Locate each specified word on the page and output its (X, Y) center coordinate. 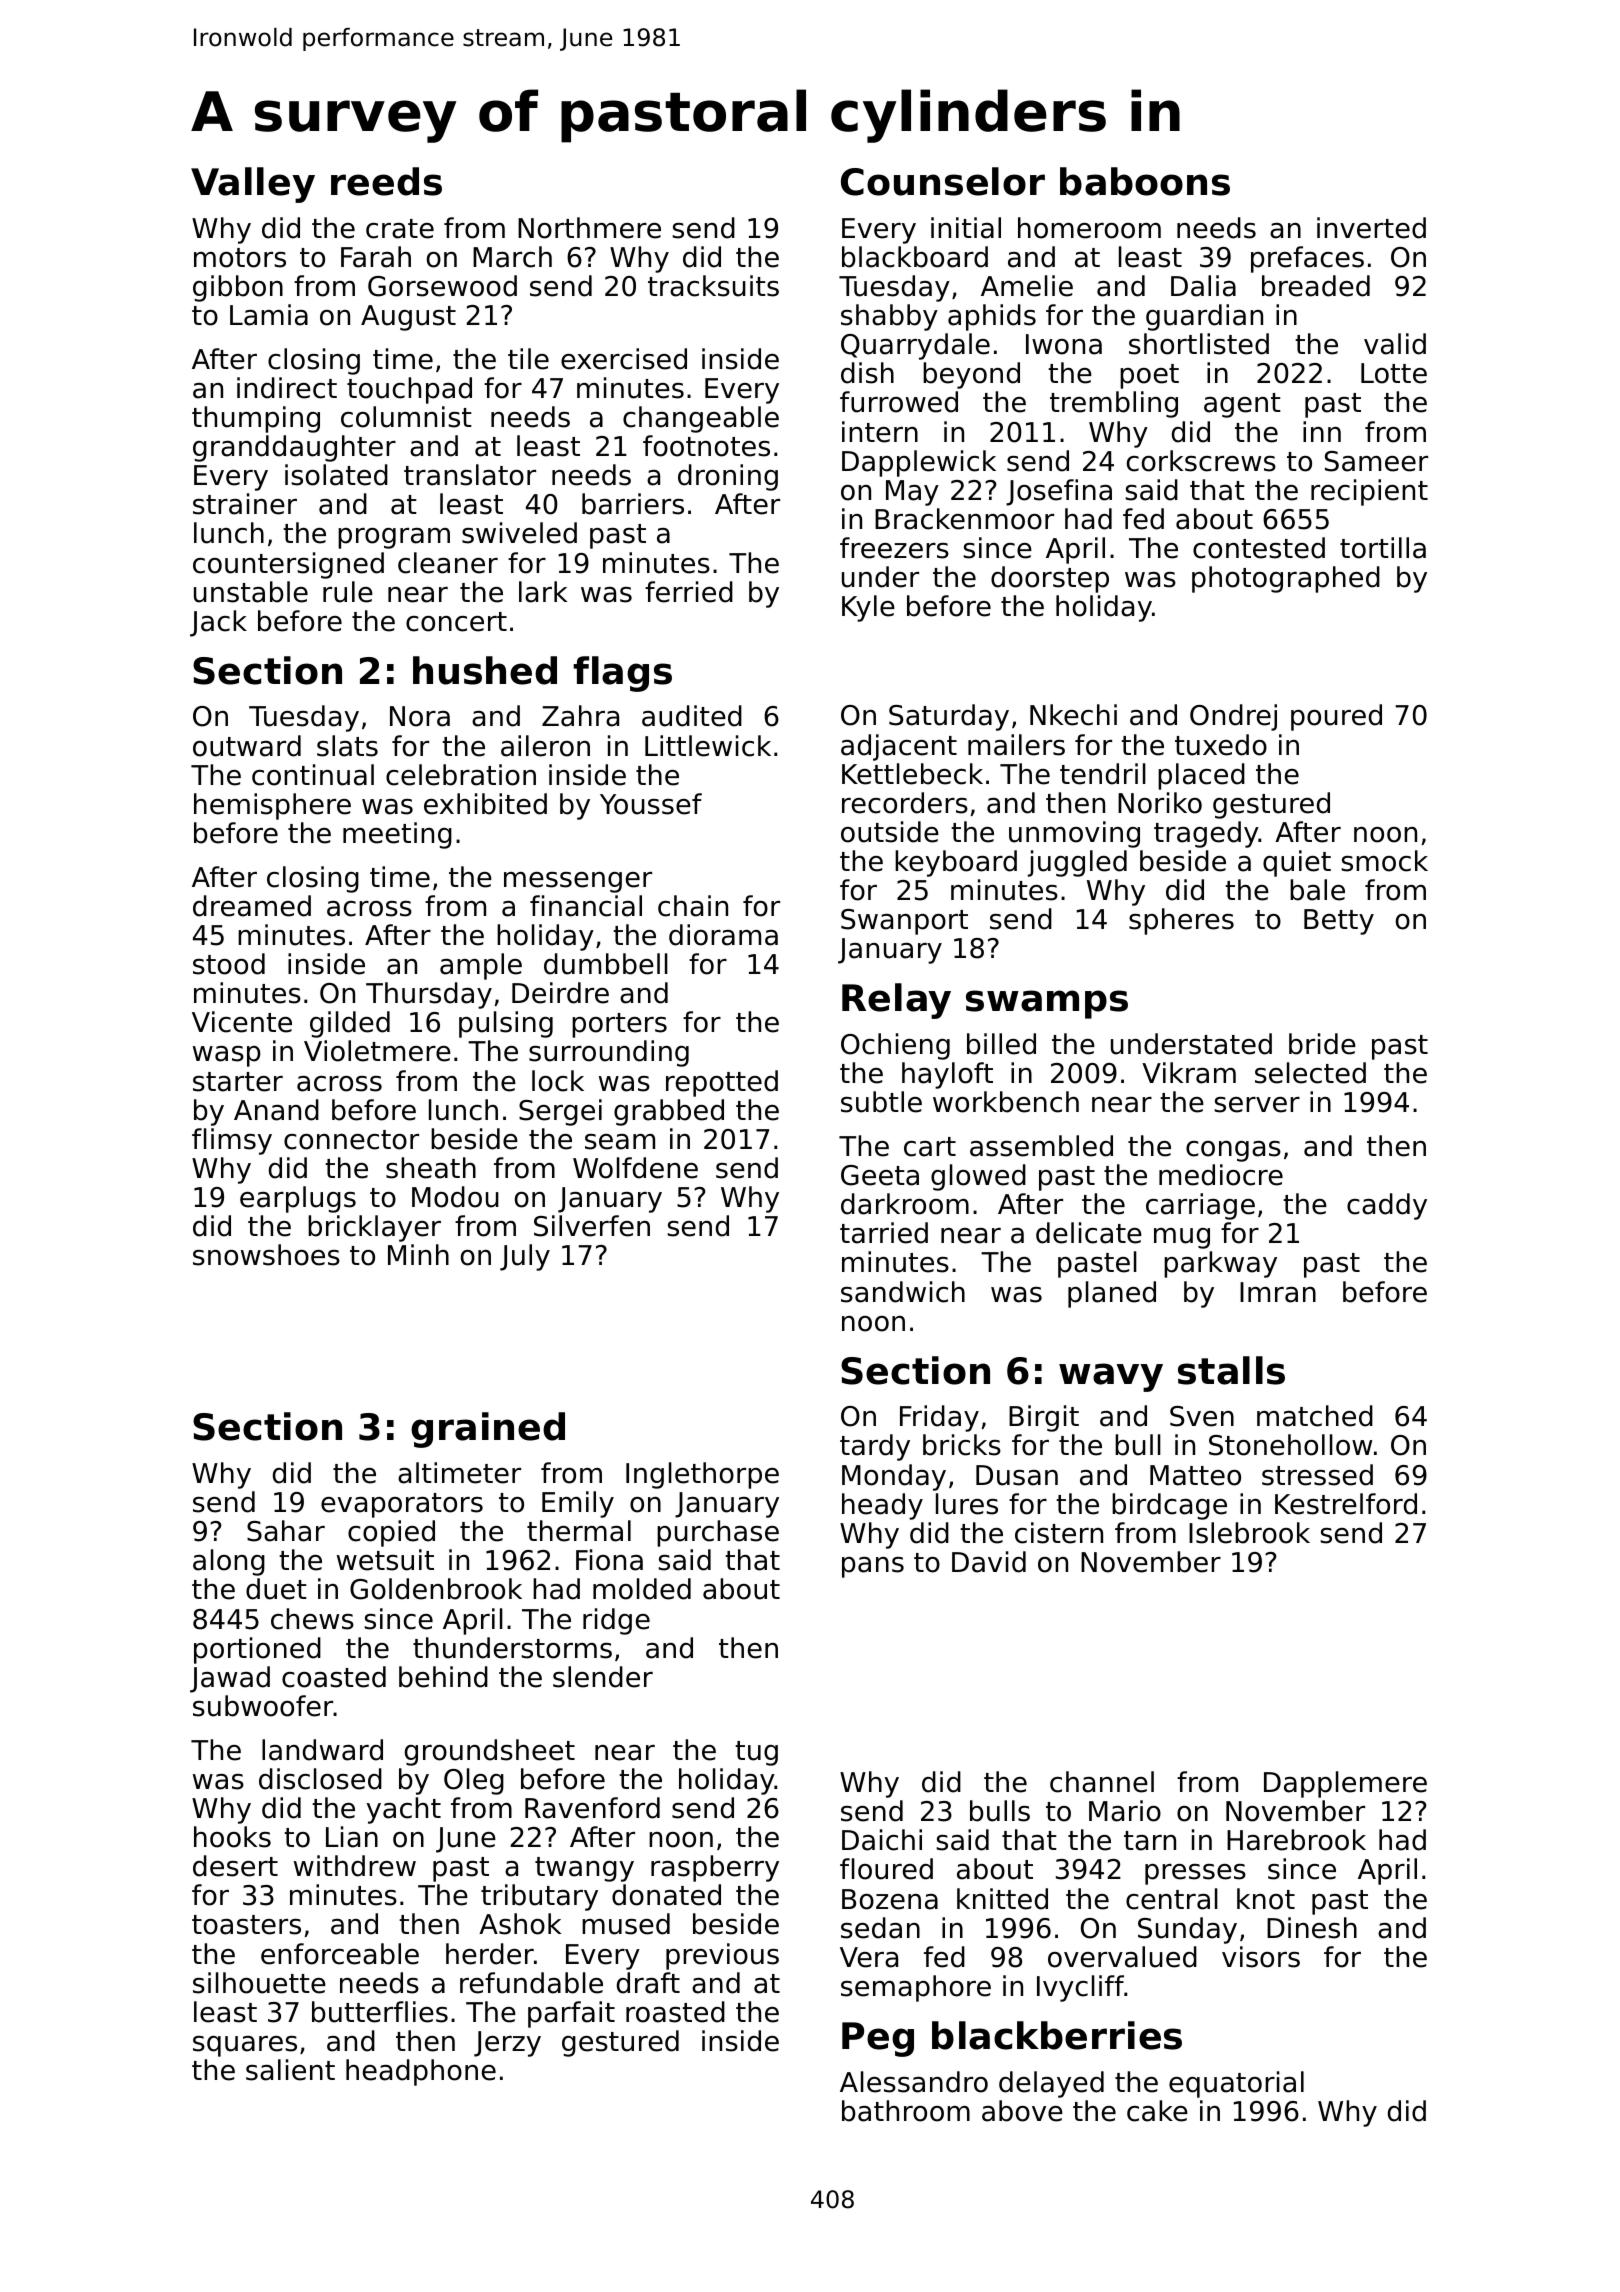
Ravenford (592, 1808)
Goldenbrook (436, 1589)
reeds (386, 181)
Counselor (943, 181)
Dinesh (1312, 1928)
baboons (1145, 181)
